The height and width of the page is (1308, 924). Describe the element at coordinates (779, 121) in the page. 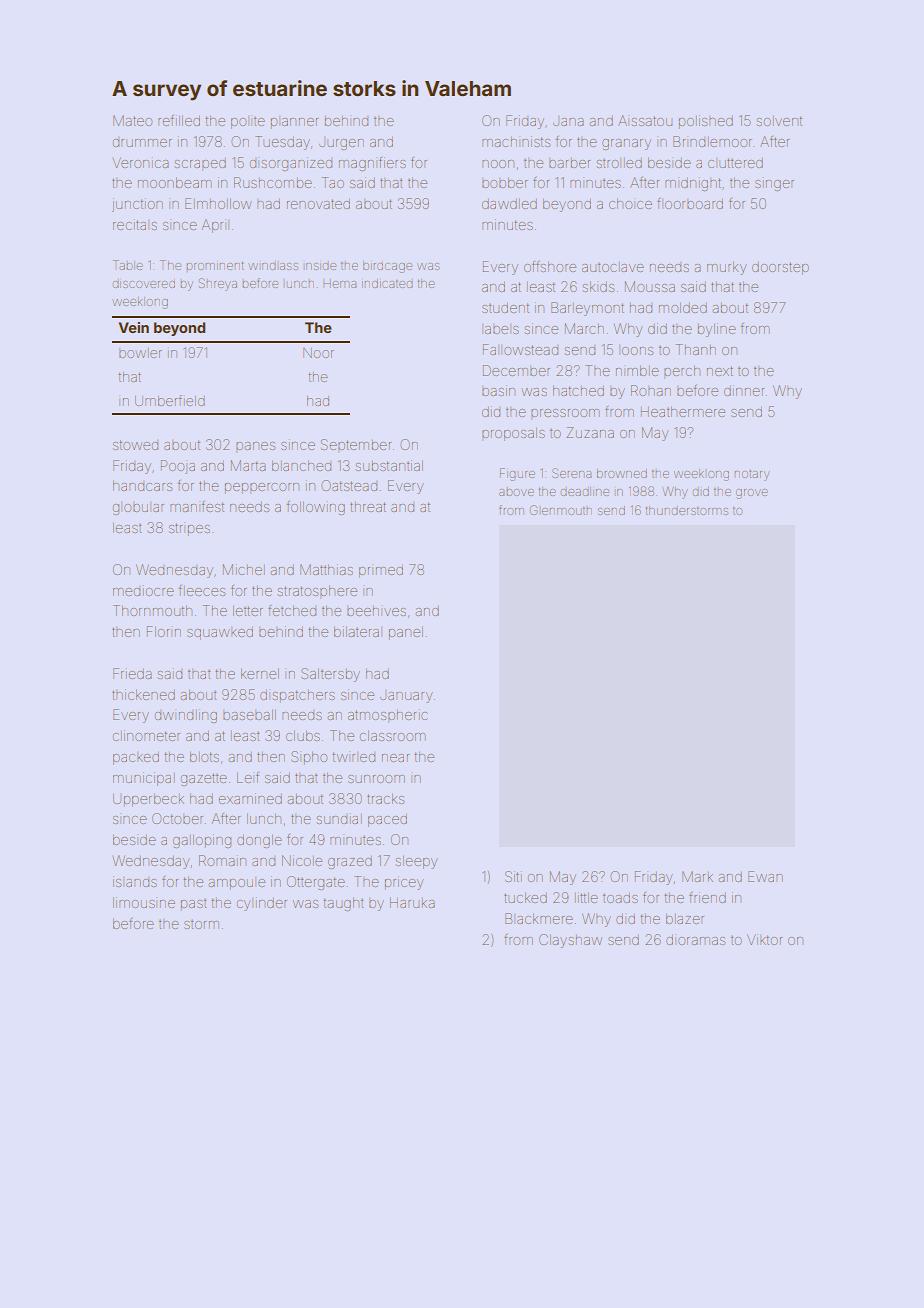

I see `solvent` at that location.
